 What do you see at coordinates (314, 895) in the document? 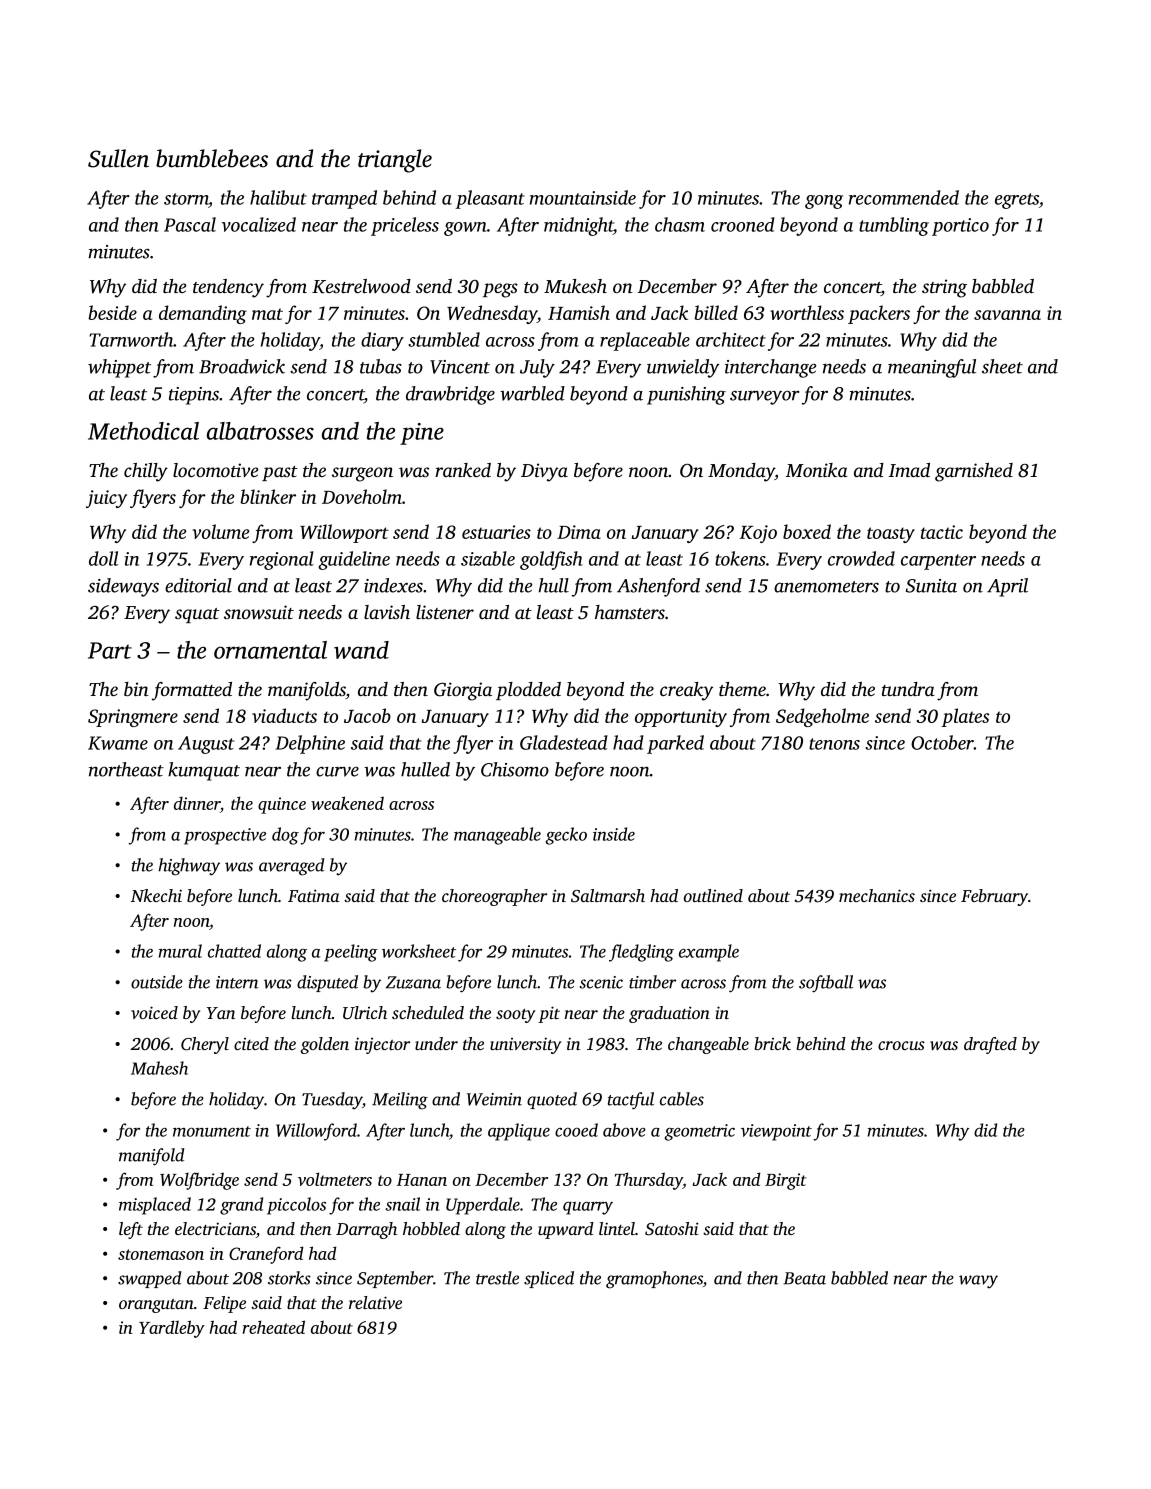
I see `Fatima` at bounding box center [314, 895].
